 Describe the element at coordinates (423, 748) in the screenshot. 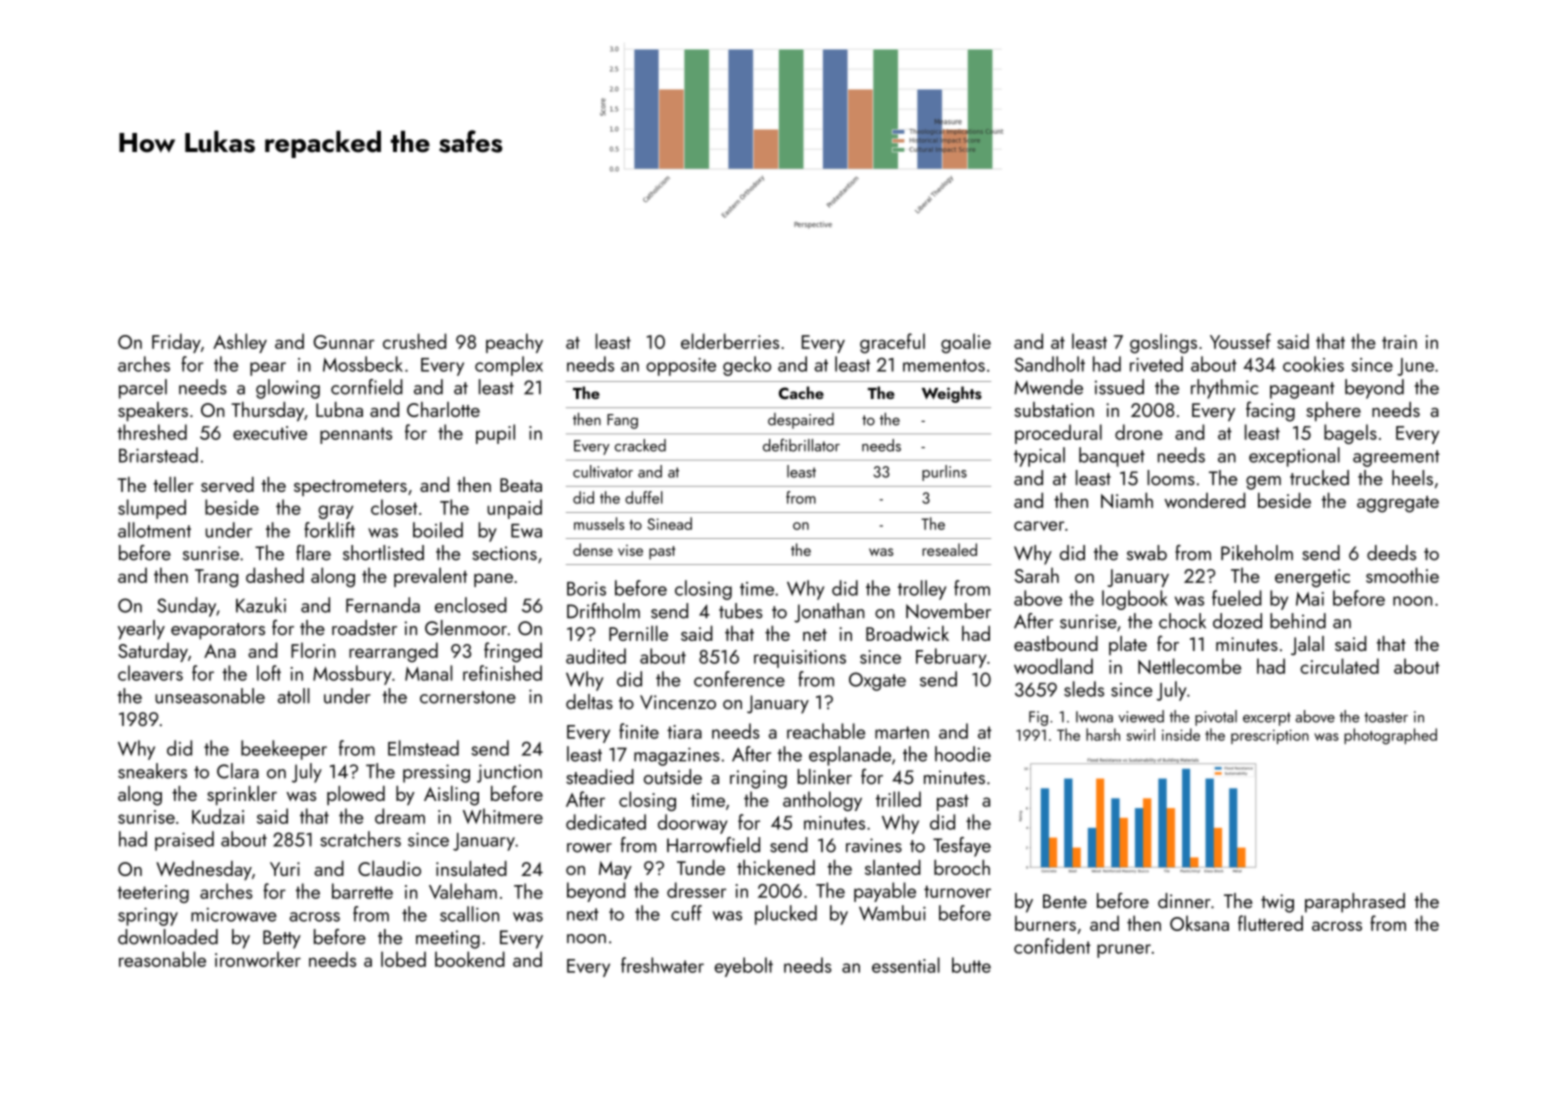

I see `Elmstead` at that location.
